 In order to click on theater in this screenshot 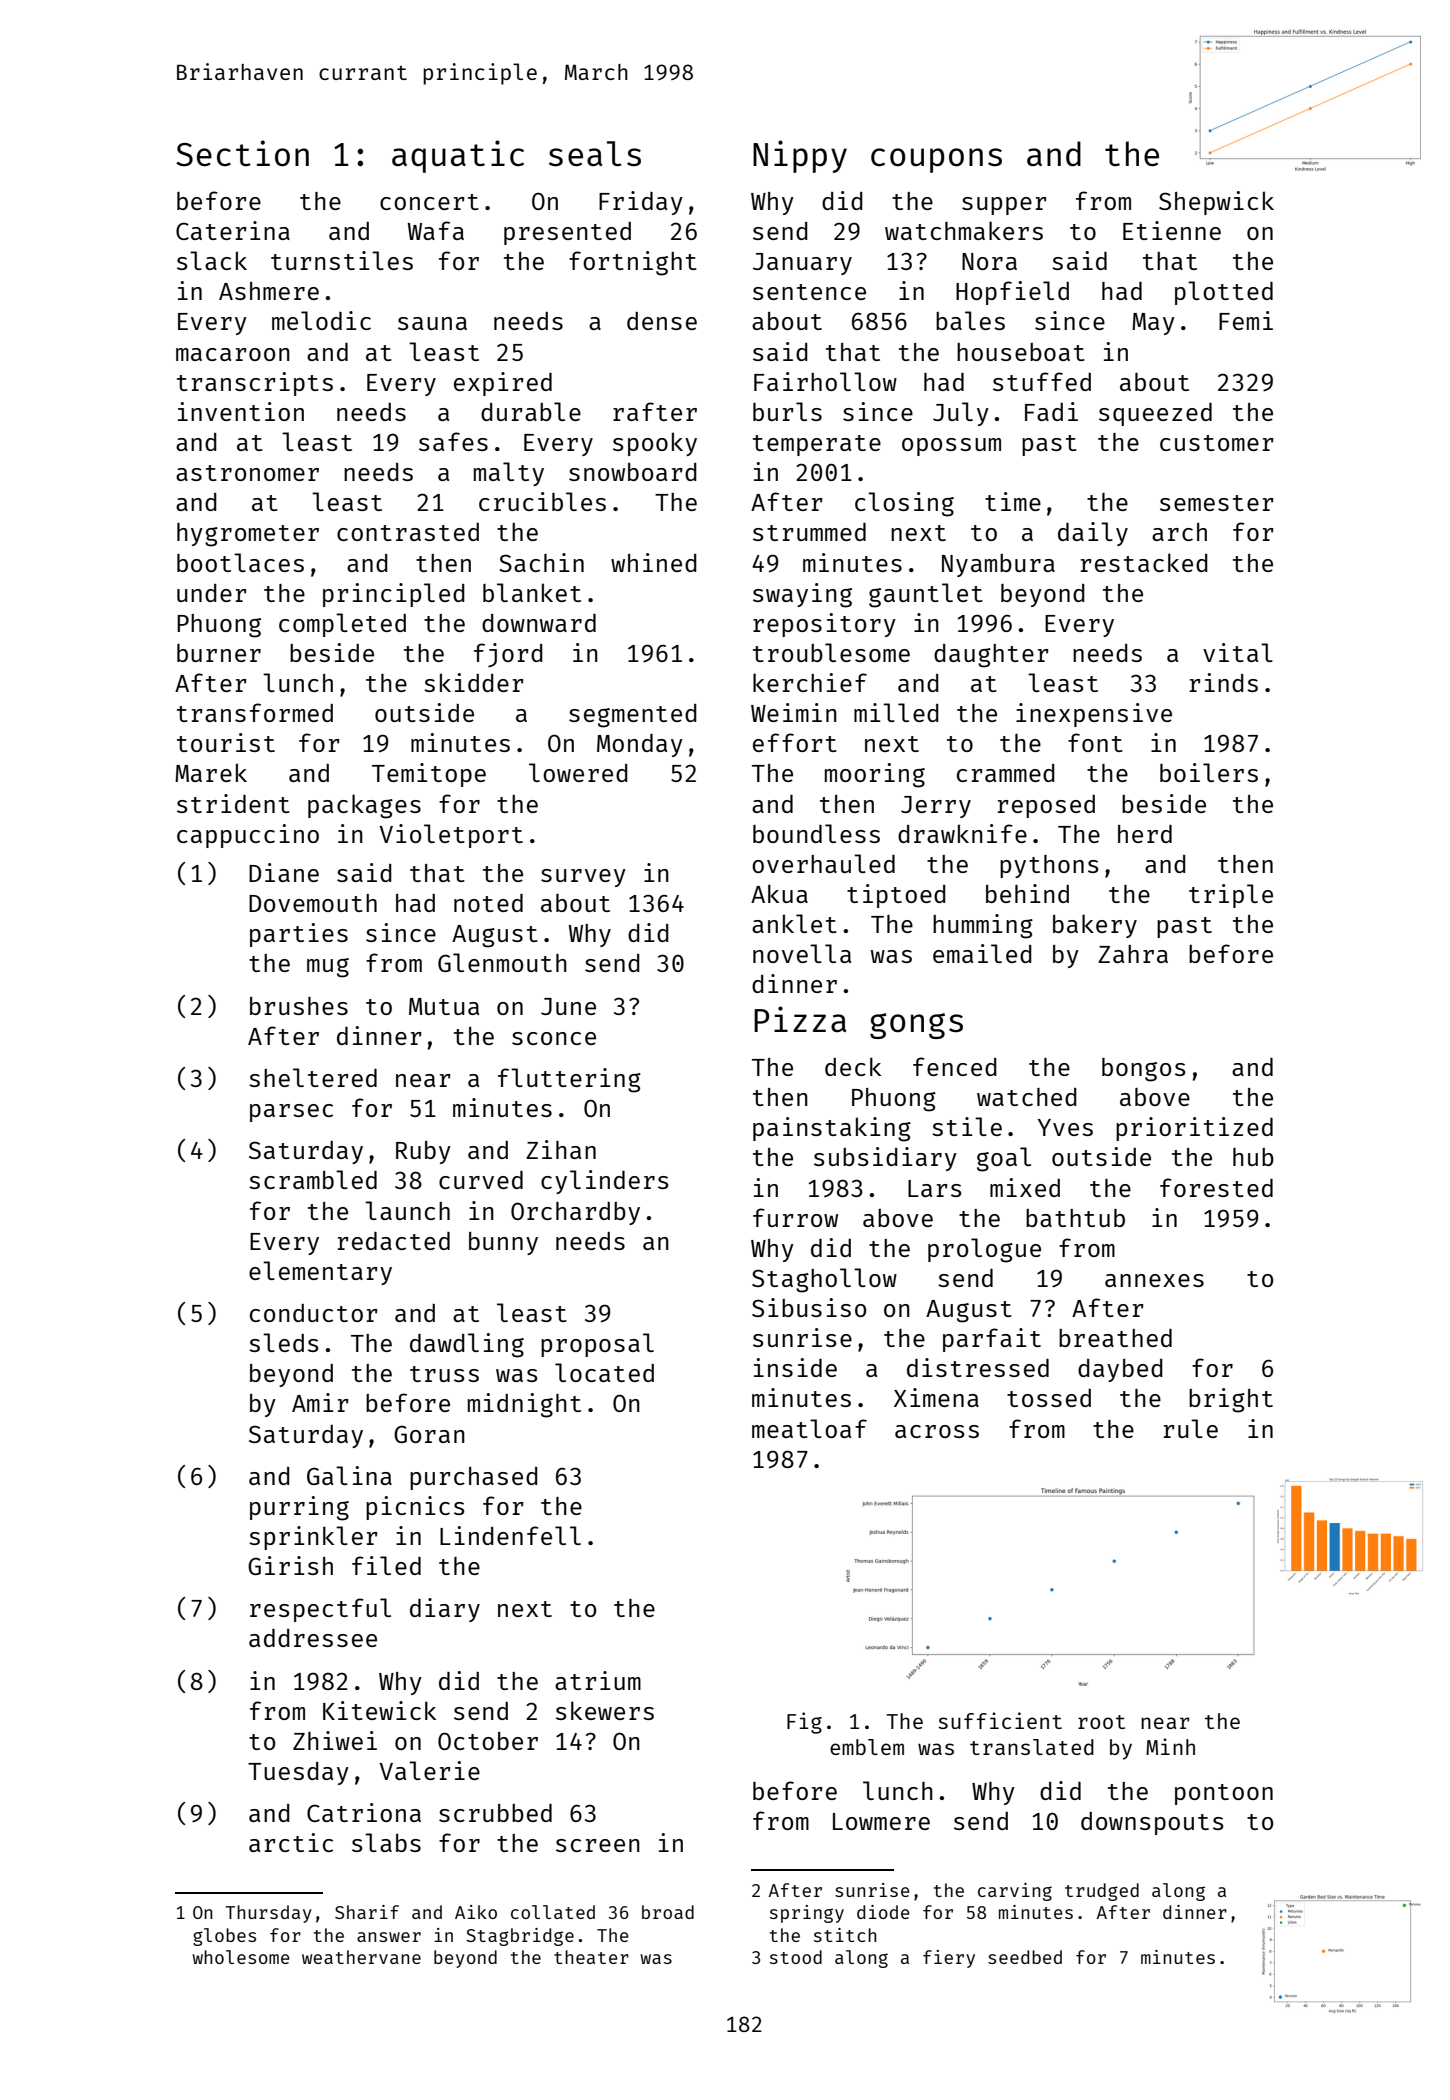, I will do `click(591, 1957)`.
